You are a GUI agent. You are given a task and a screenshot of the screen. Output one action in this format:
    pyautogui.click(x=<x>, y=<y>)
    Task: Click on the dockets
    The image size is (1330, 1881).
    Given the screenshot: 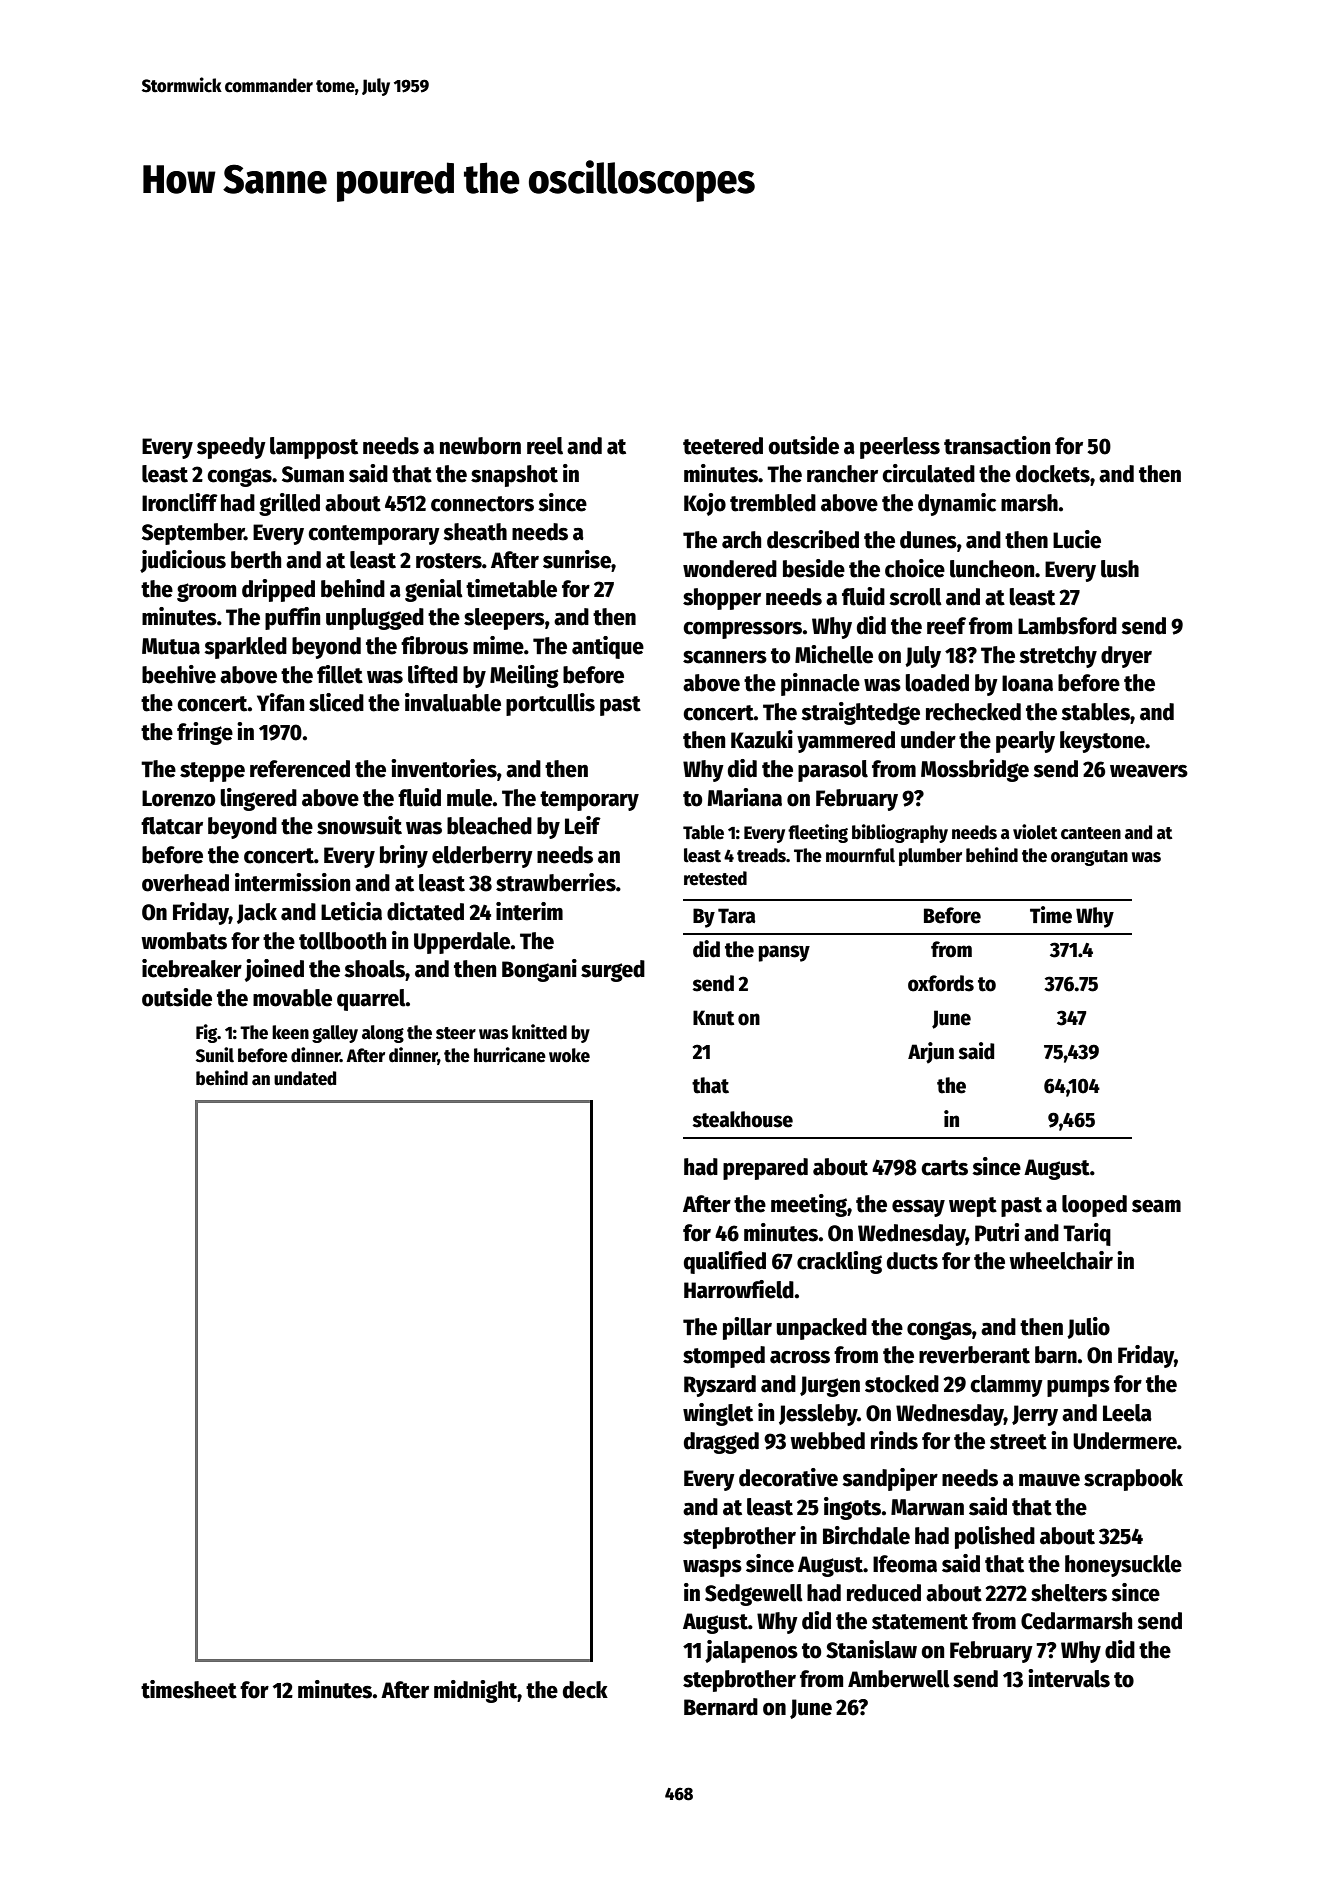 What is the action you would take?
    pyautogui.click(x=1053, y=474)
